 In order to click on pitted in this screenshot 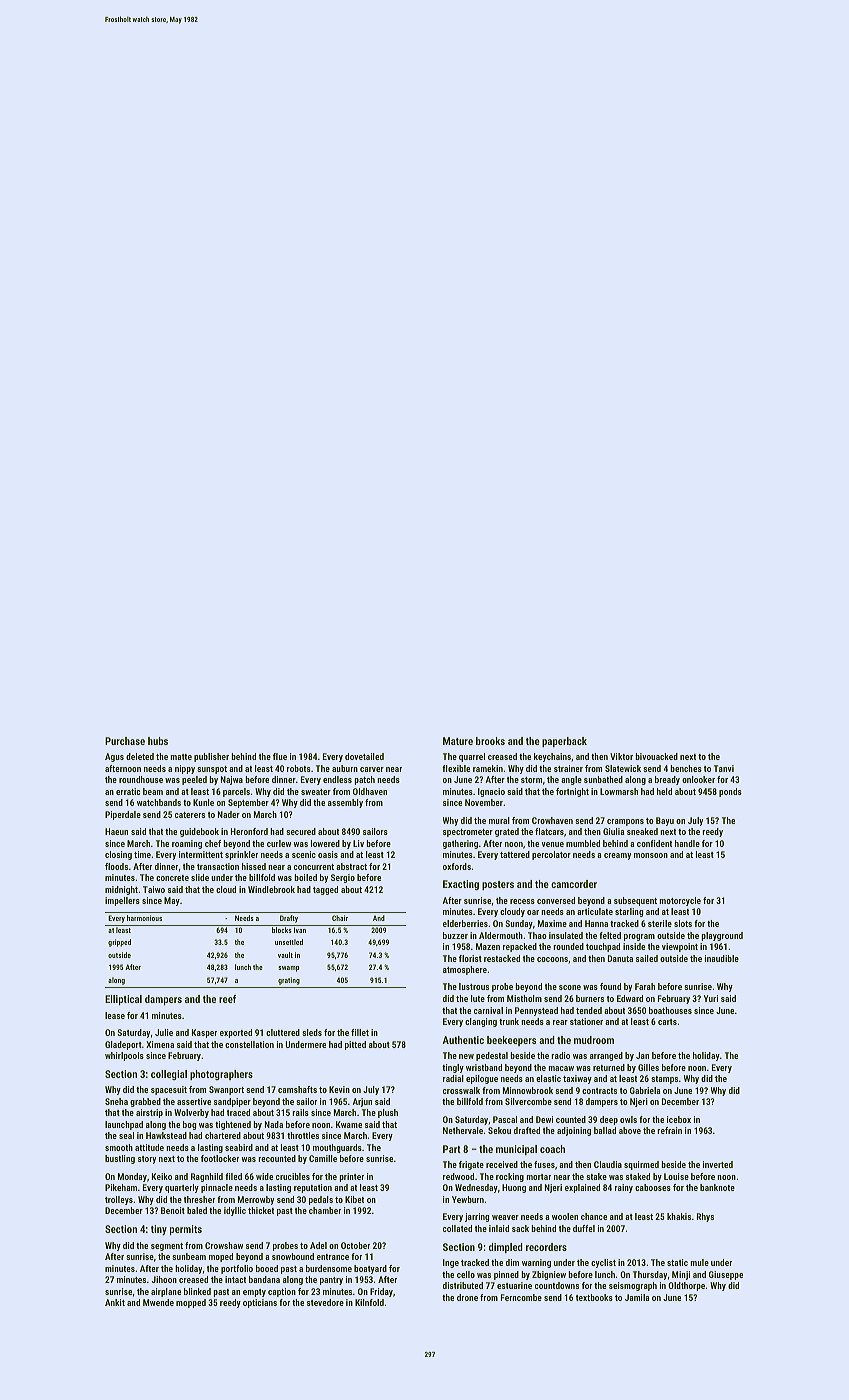, I will do `click(355, 1045)`.
